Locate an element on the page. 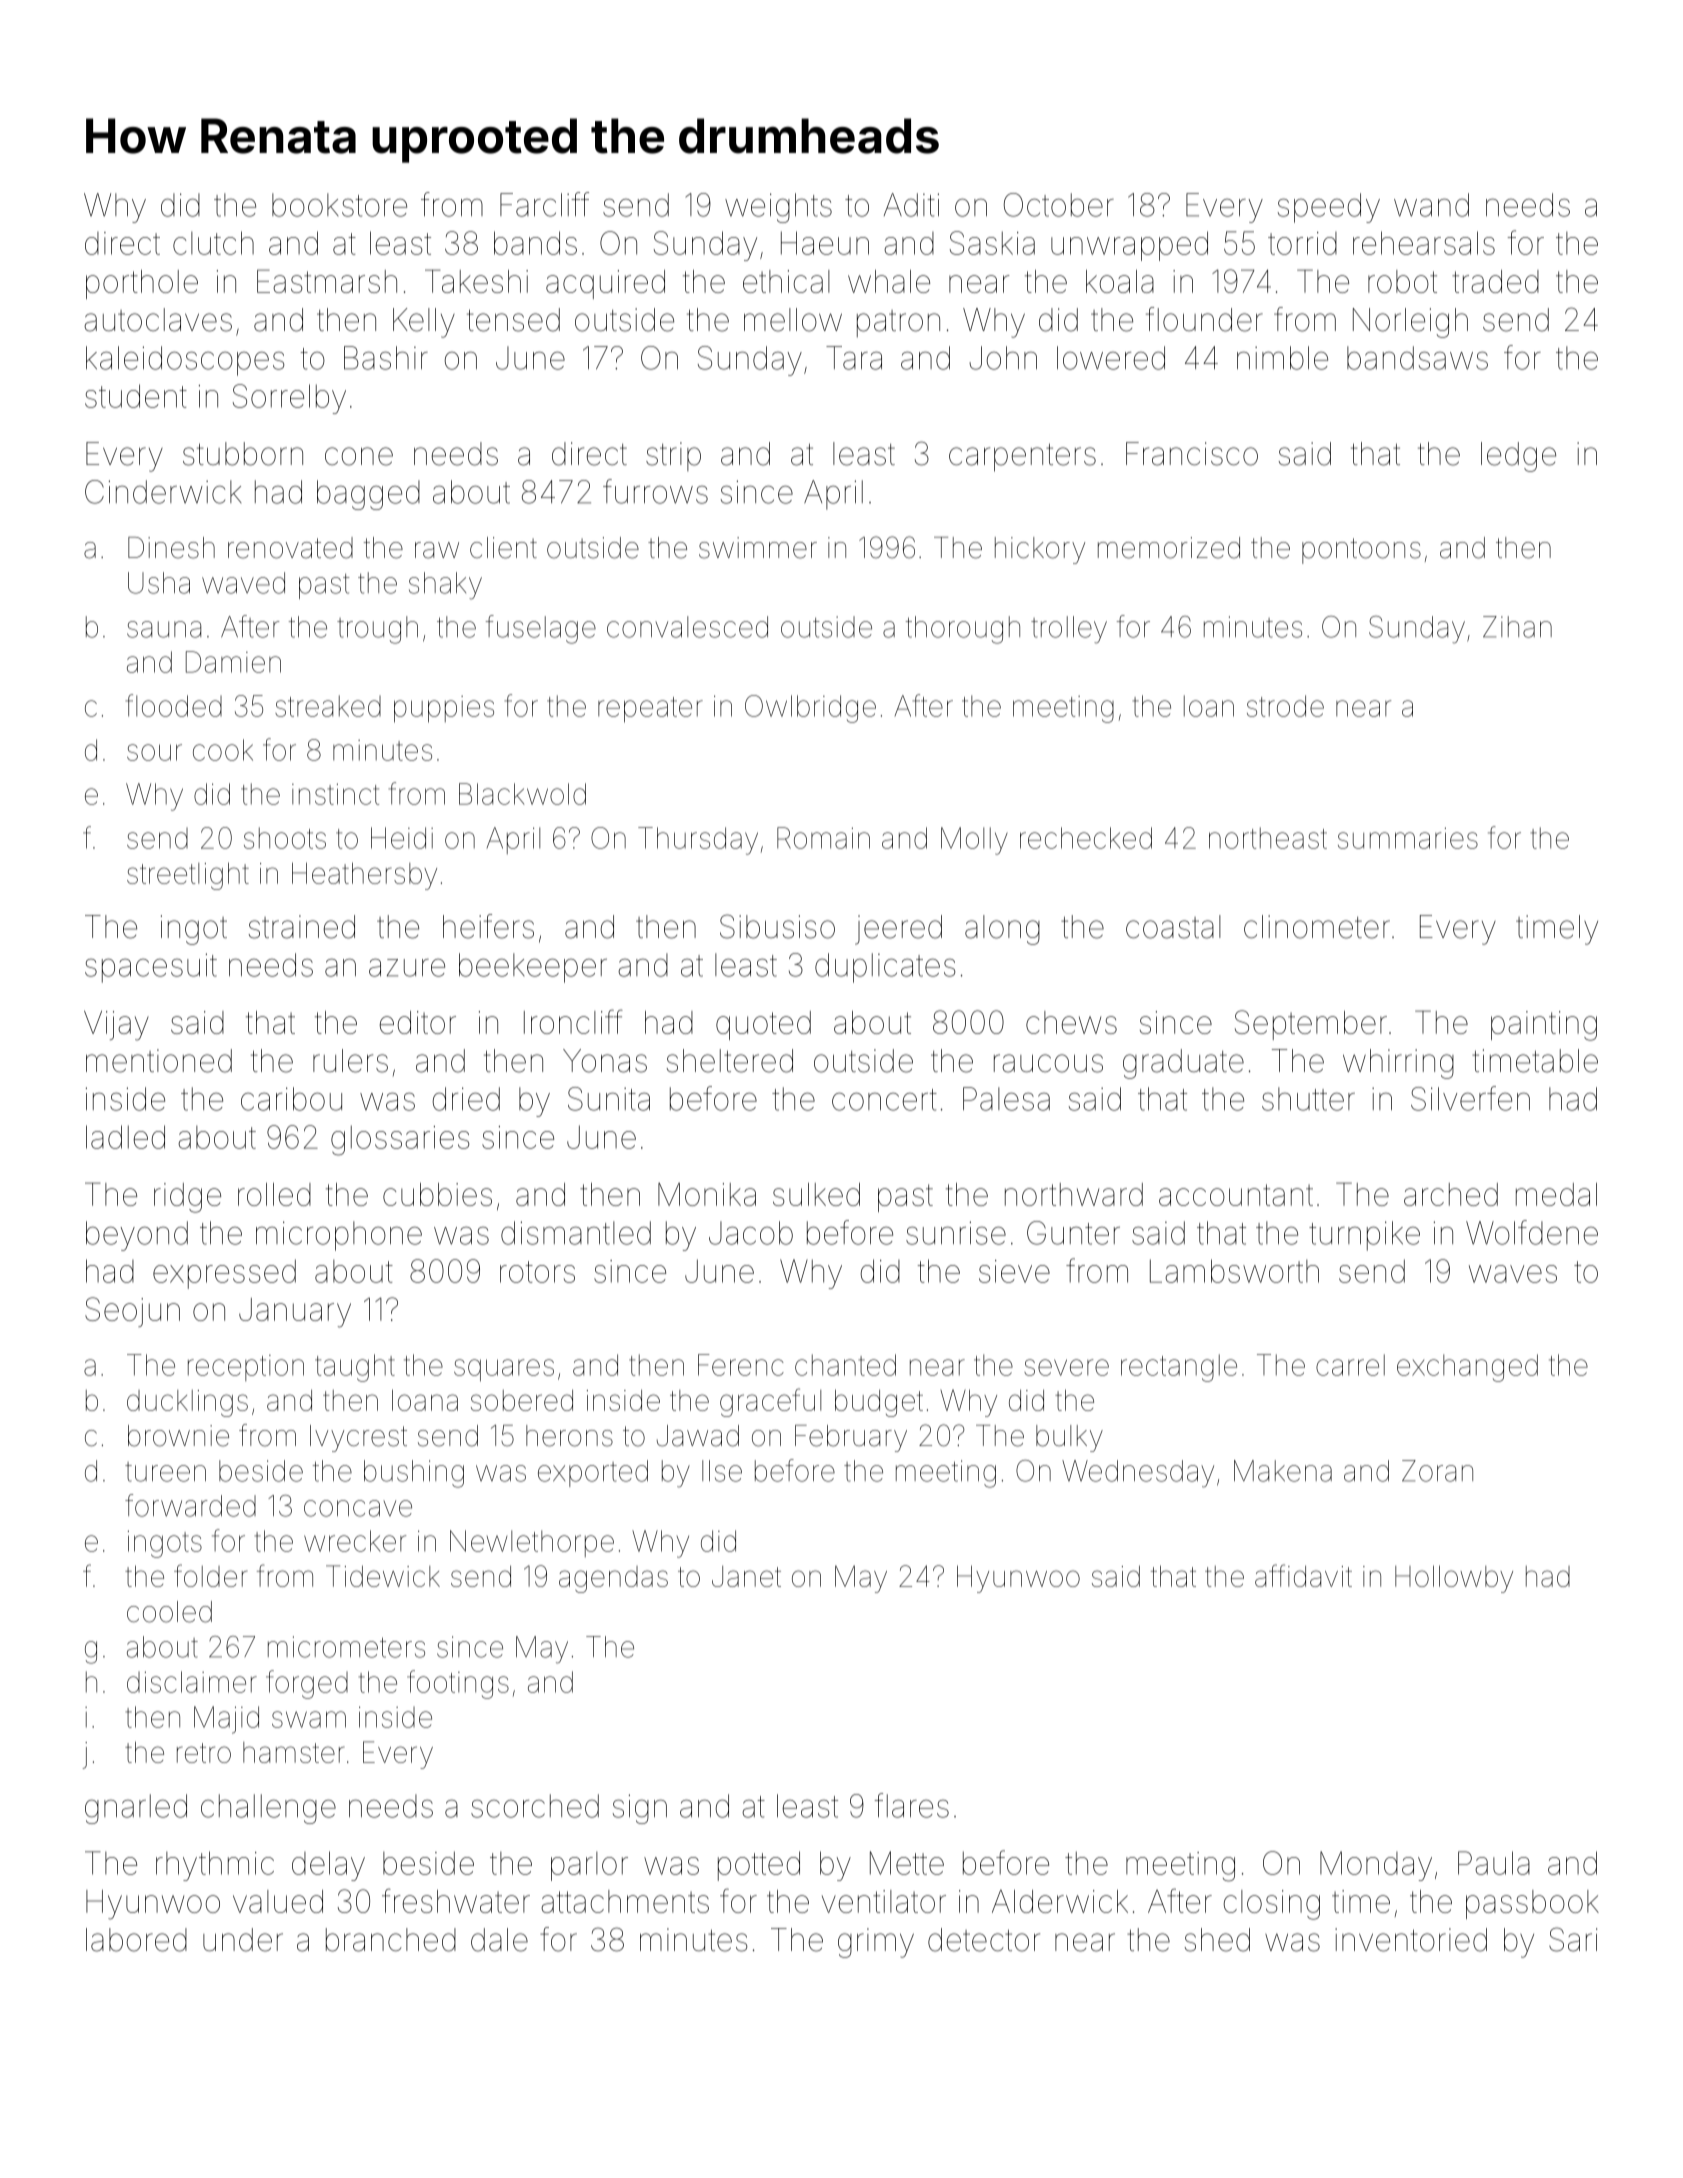  traded is located at coordinates (1495, 281).
